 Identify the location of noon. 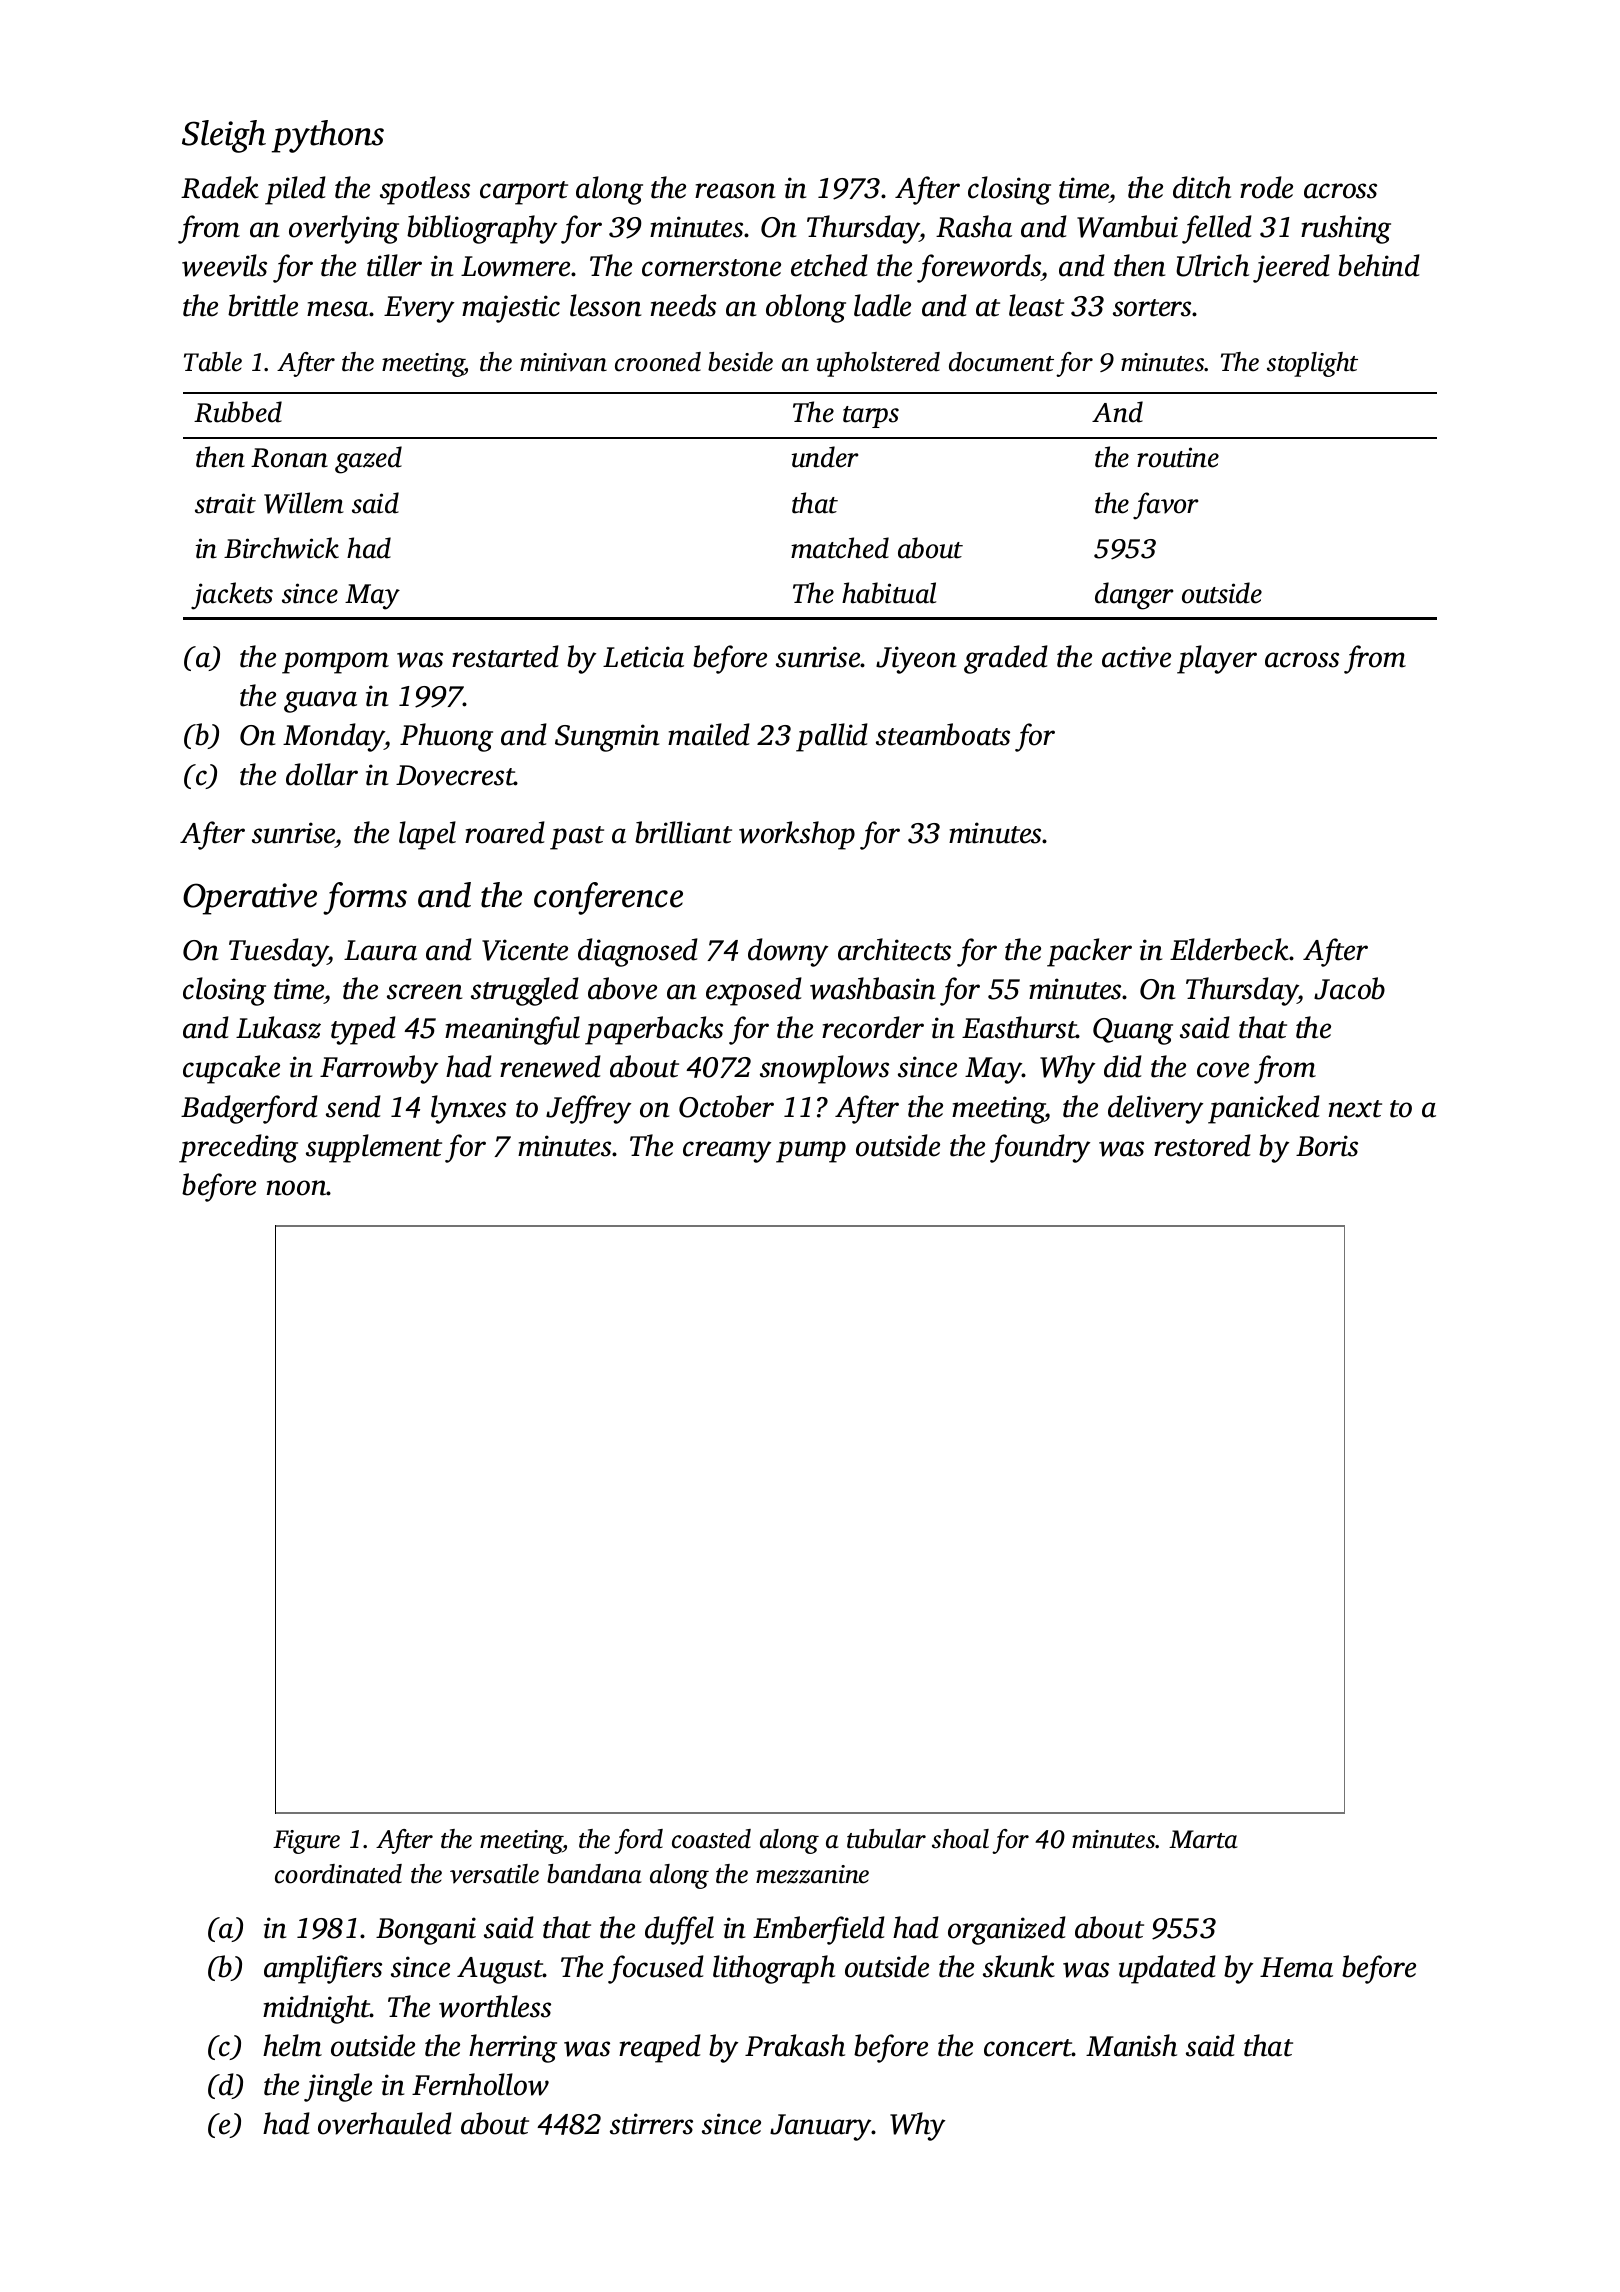
(297, 1188).
